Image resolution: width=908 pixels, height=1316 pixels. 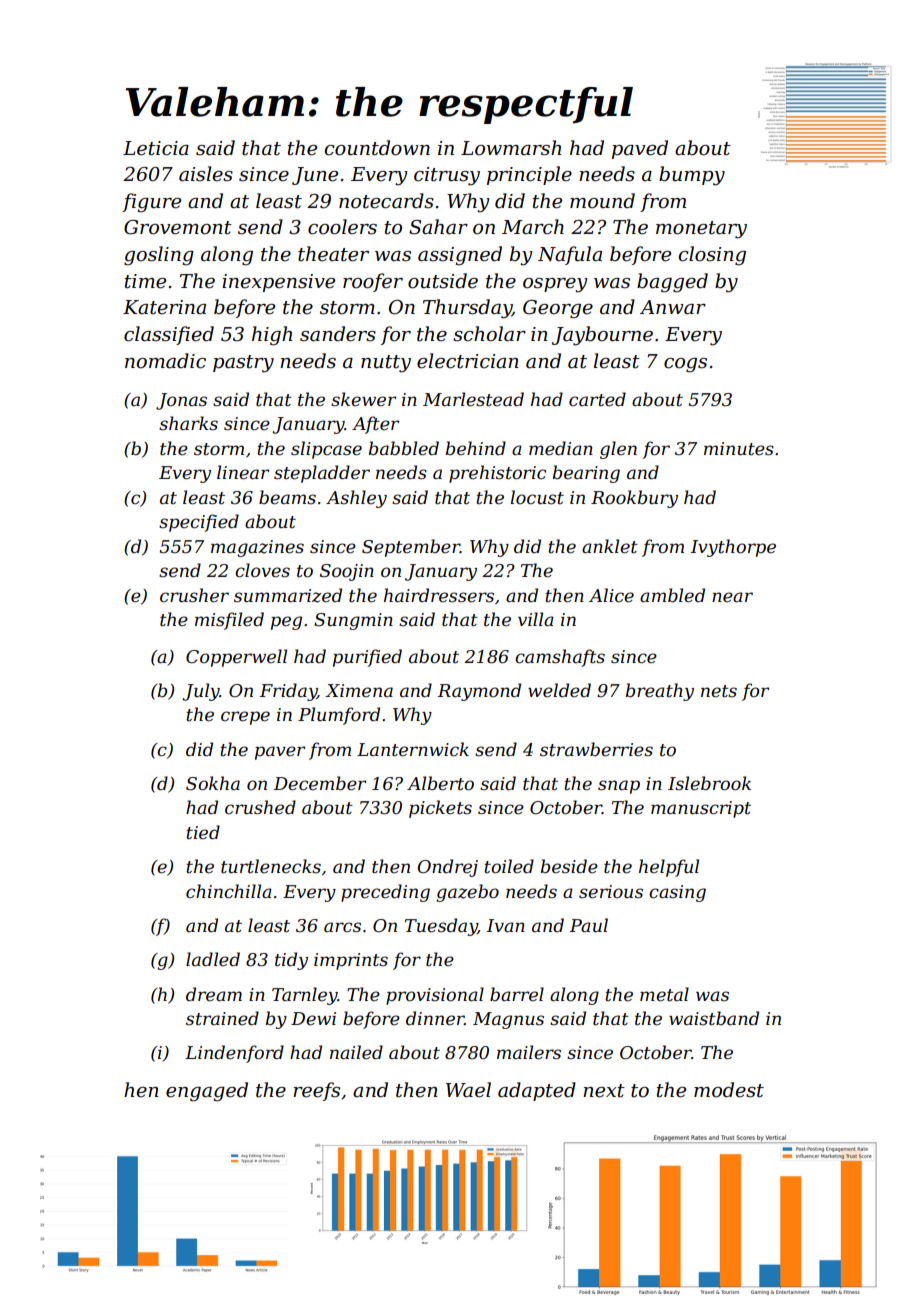 What do you see at coordinates (438, 227) in the screenshot?
I see `Sahar` at bounding box center [438, 227].
